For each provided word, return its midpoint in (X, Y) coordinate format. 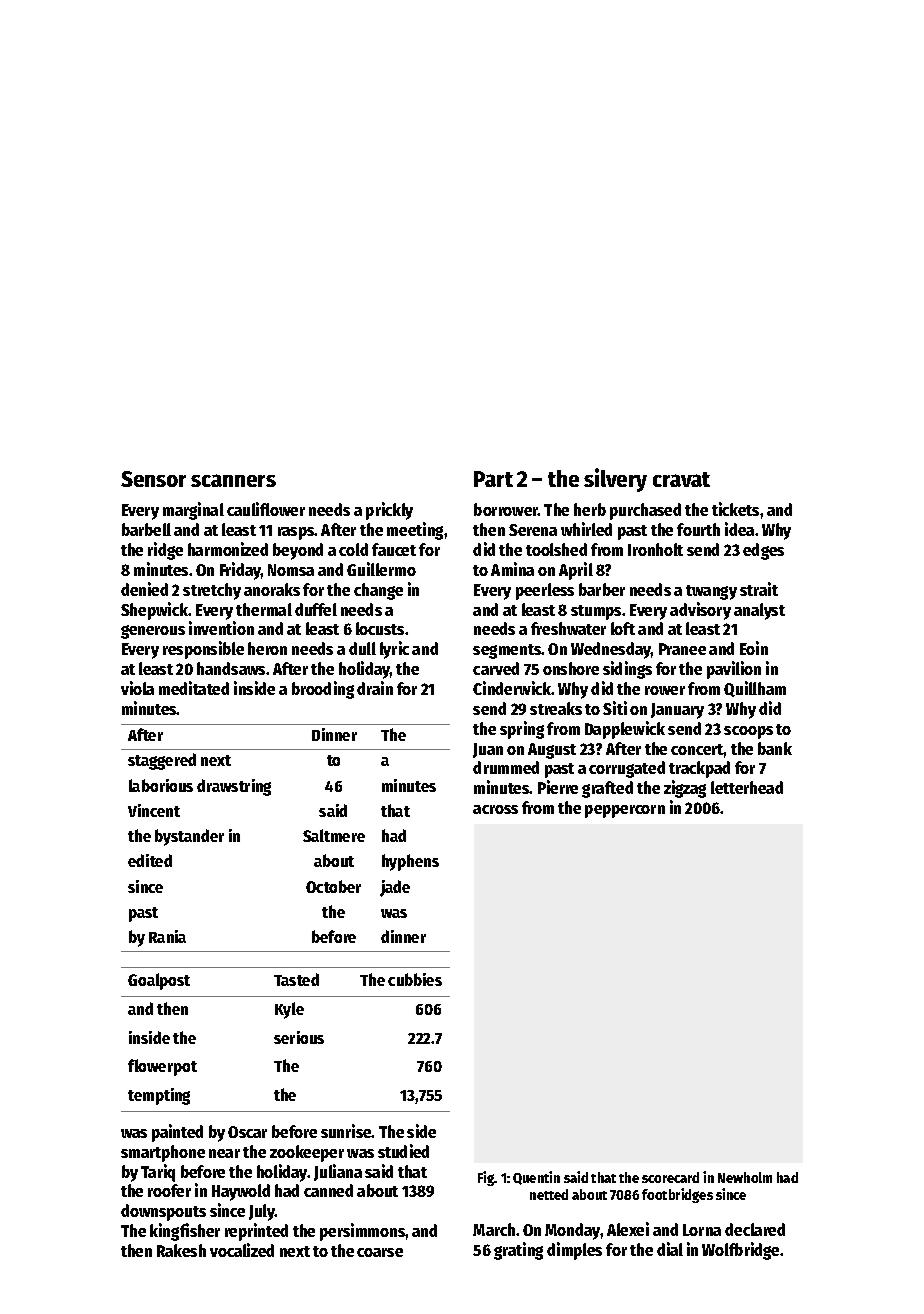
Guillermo (381, 569)
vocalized (242, 1250)
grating (518, 1251)
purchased (645, 511)
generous (153, 632)
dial (670, 1249)
